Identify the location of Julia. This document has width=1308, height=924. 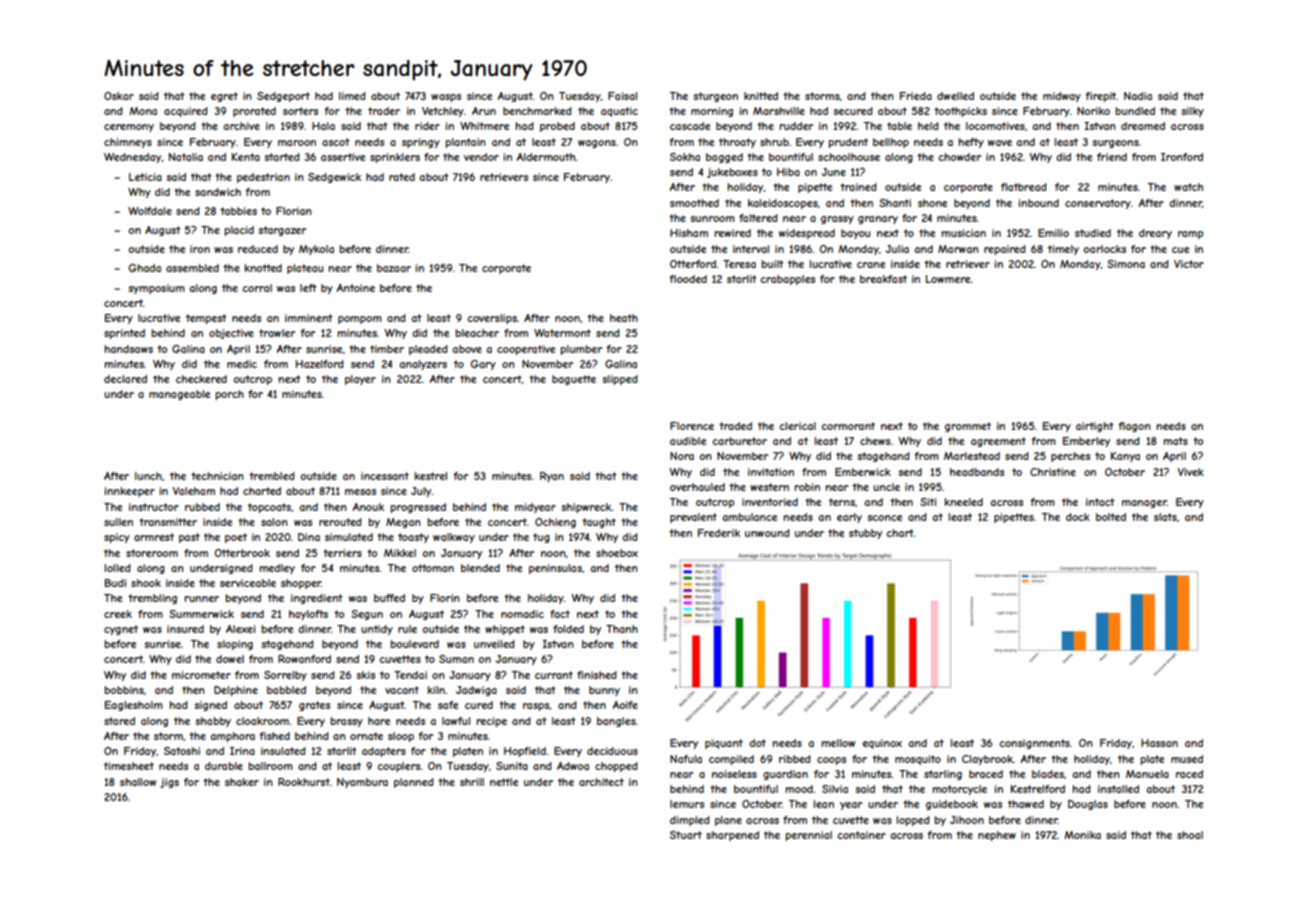
(897, 249).
